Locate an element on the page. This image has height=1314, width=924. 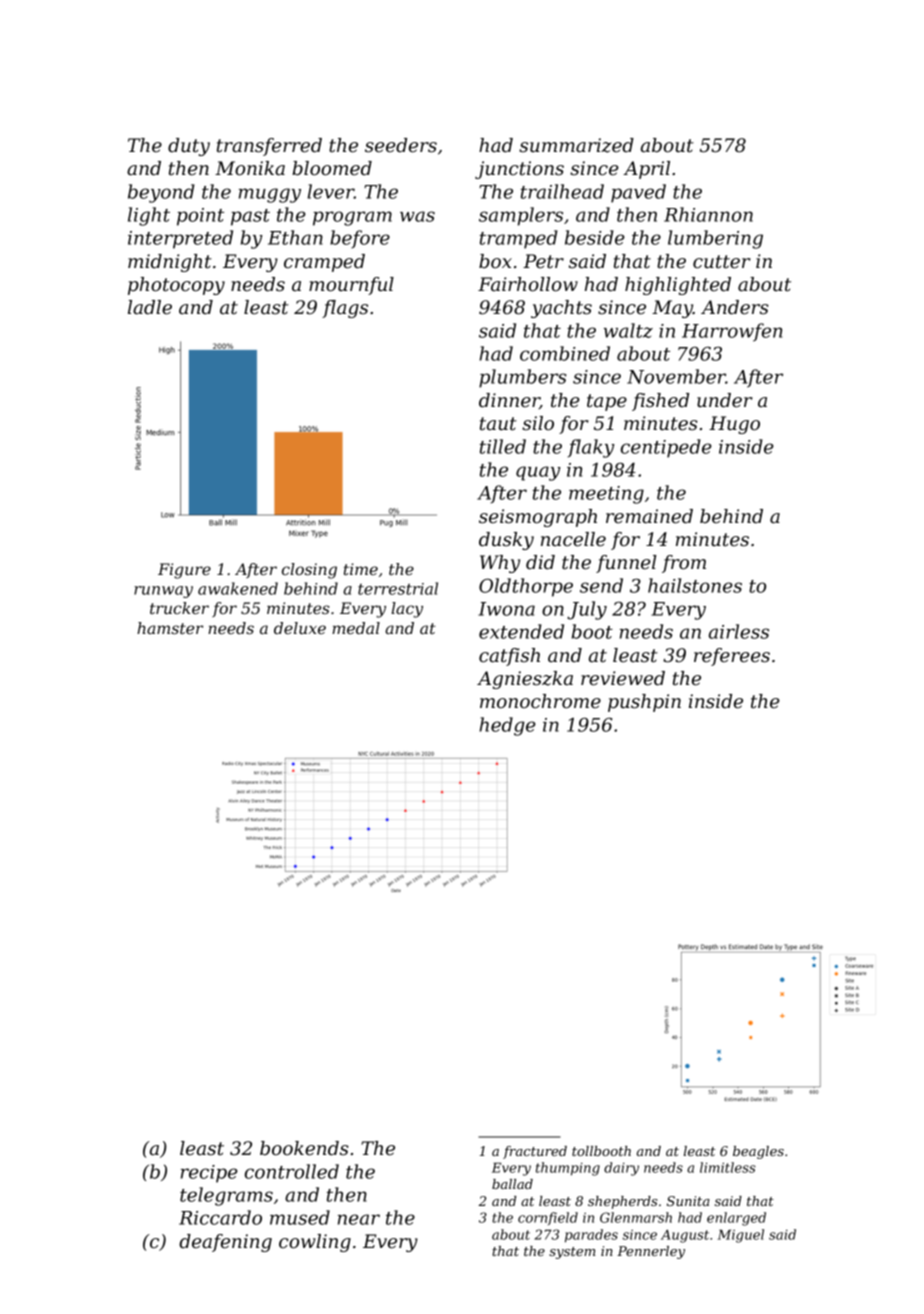
deafening is located at coordinates (225, 1243).
